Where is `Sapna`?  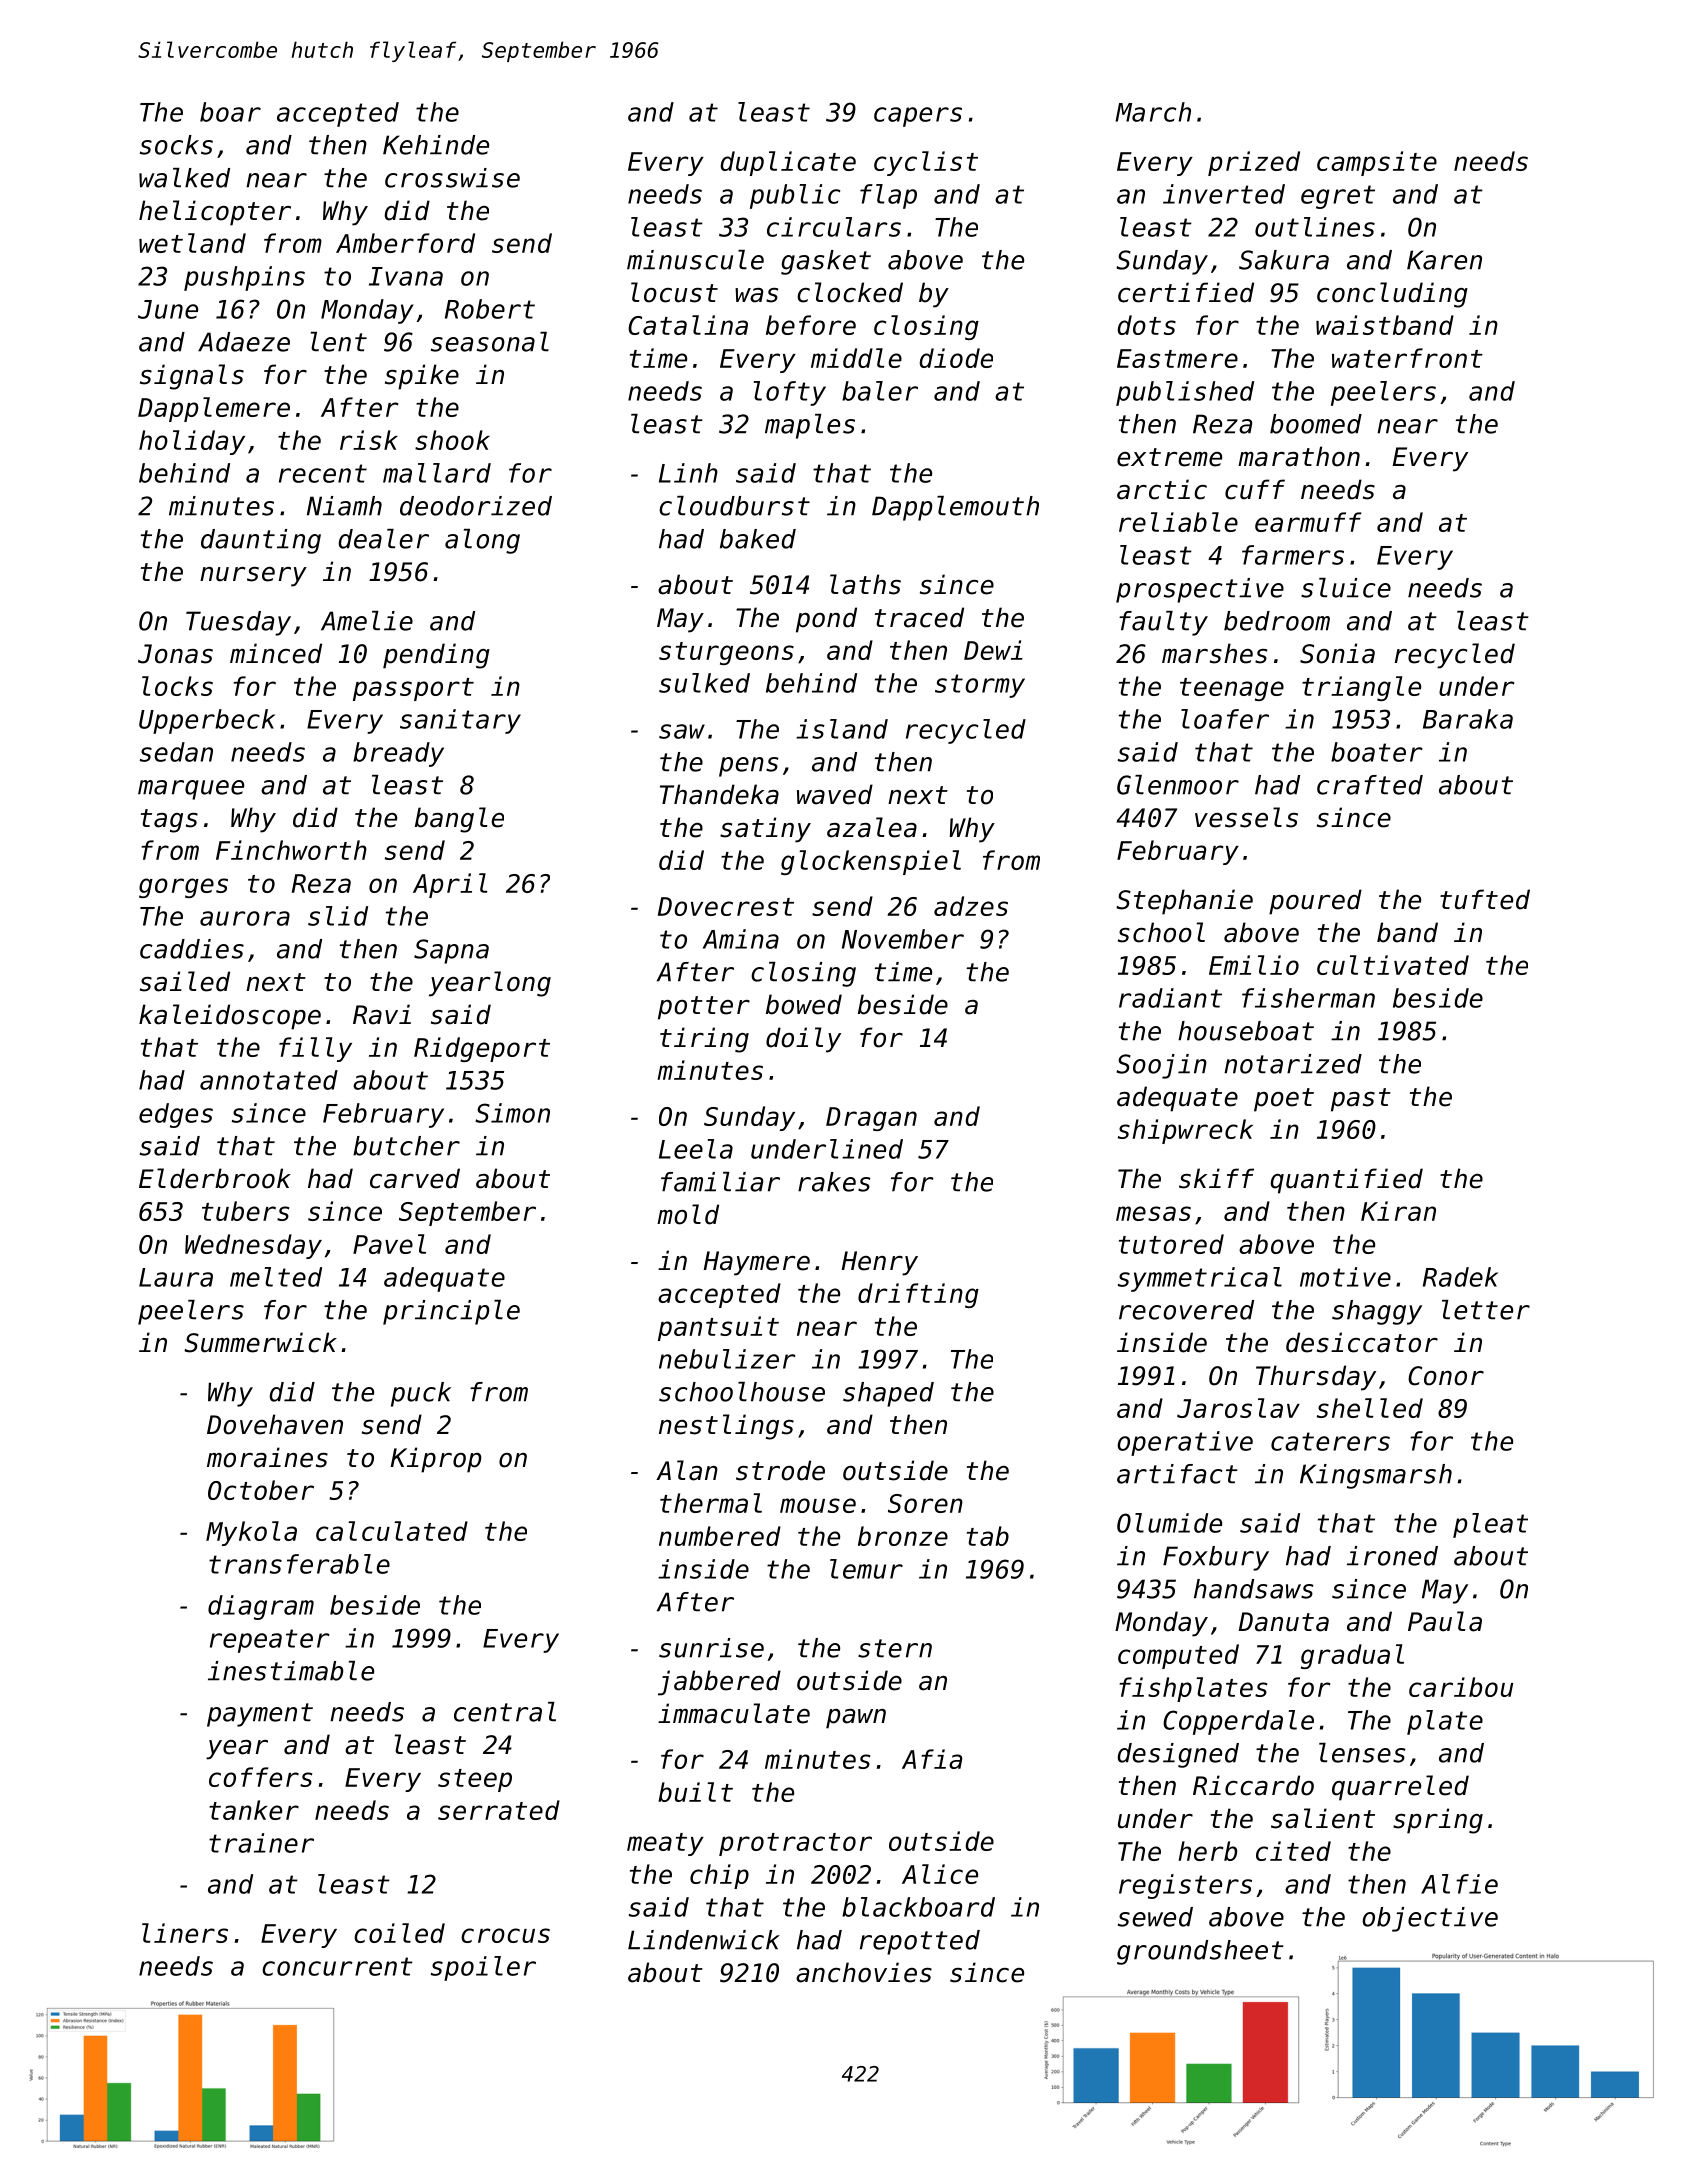 Sapna is located at coordinates (451, 951).
